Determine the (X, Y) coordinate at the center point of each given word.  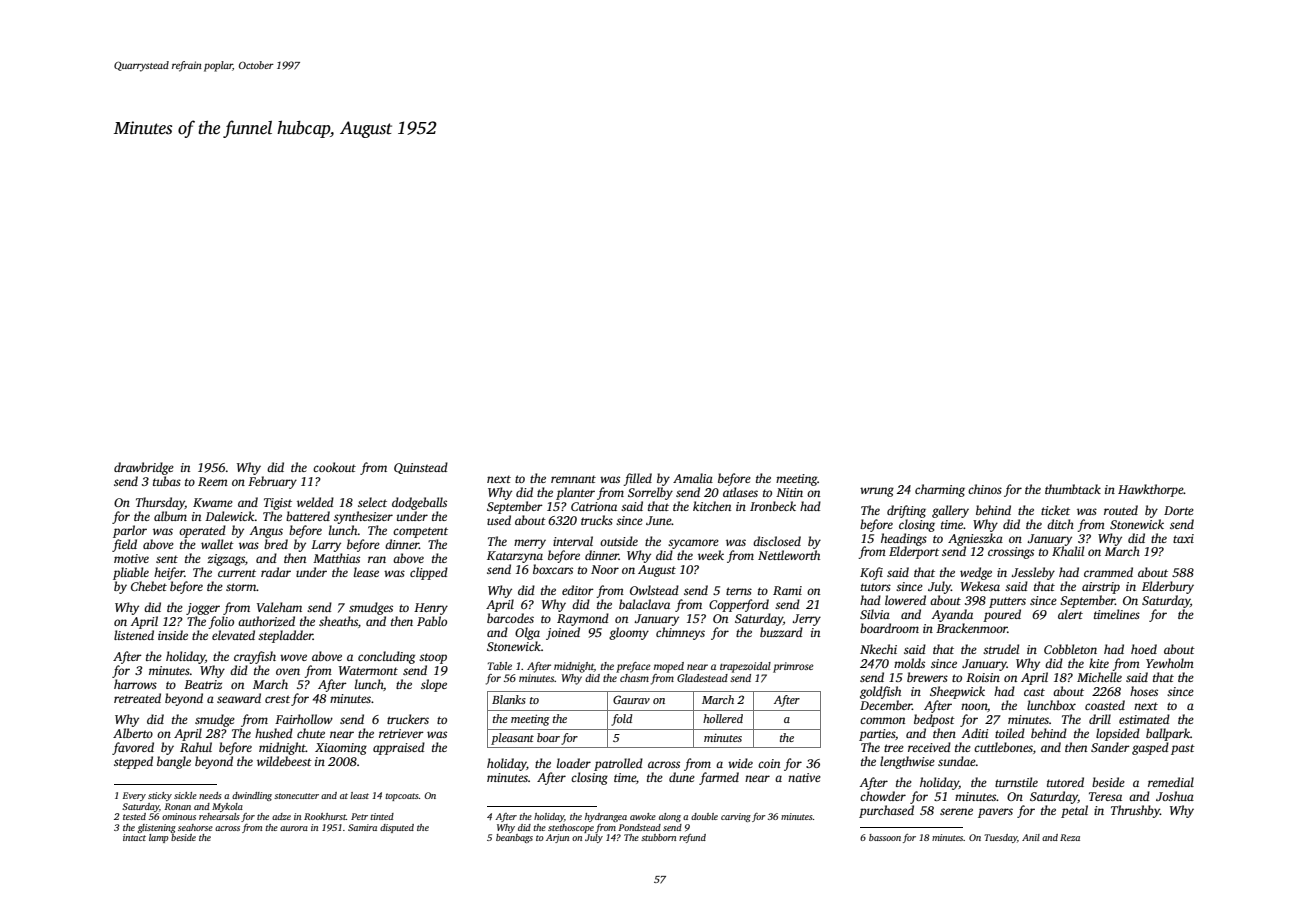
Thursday (160, 503)
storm (241, 587)
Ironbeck (773, 506)
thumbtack (1073, 489)
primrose (793, 667)
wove (293, 657)
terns (739, 591)
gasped (1150, 748)
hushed (274, 733)
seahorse (195, 827)
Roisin (983, 677)
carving (736, 817)
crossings (1011, 553)
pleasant (512, 739)
